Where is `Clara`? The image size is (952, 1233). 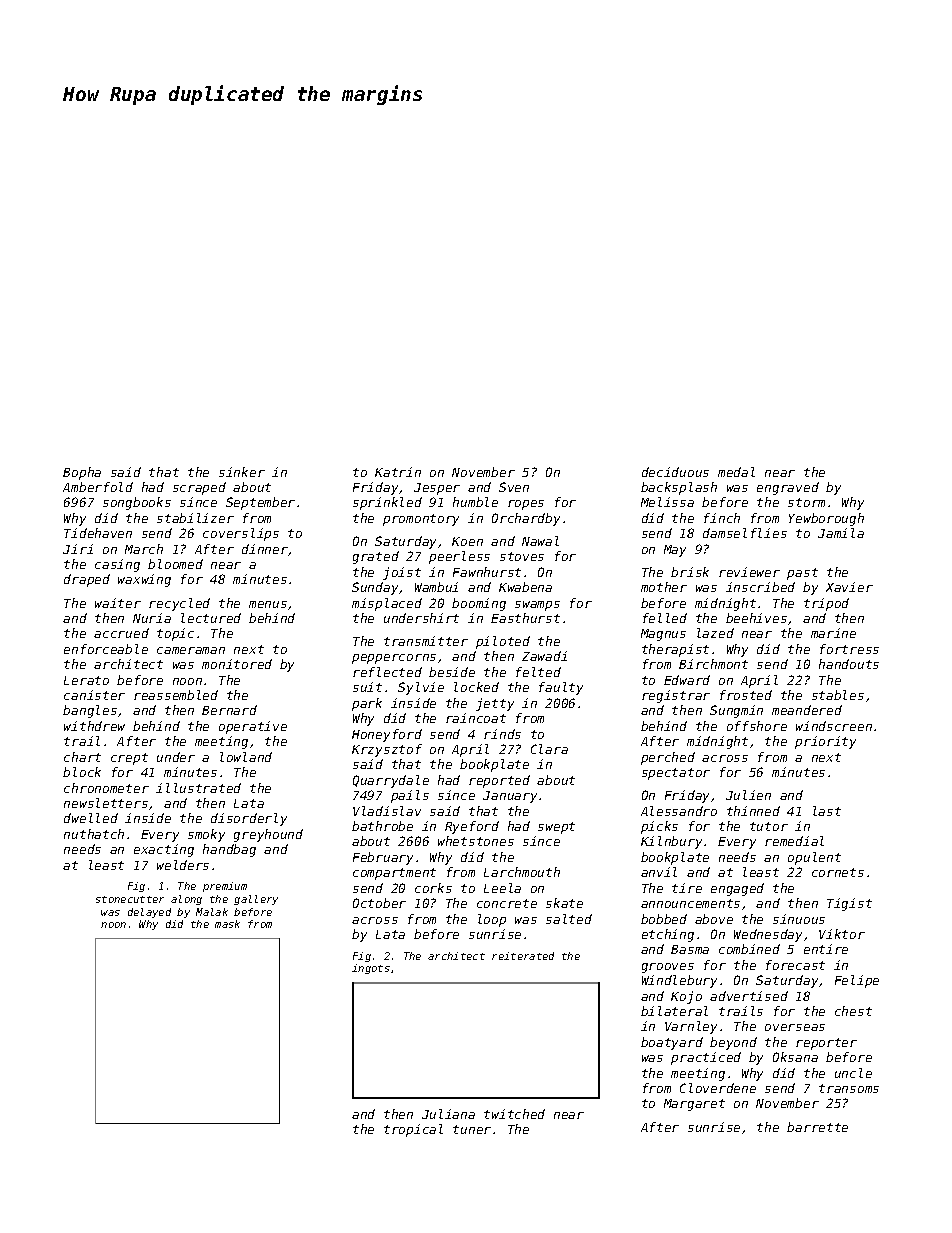 Clara is located at coordinates (549, 749).
